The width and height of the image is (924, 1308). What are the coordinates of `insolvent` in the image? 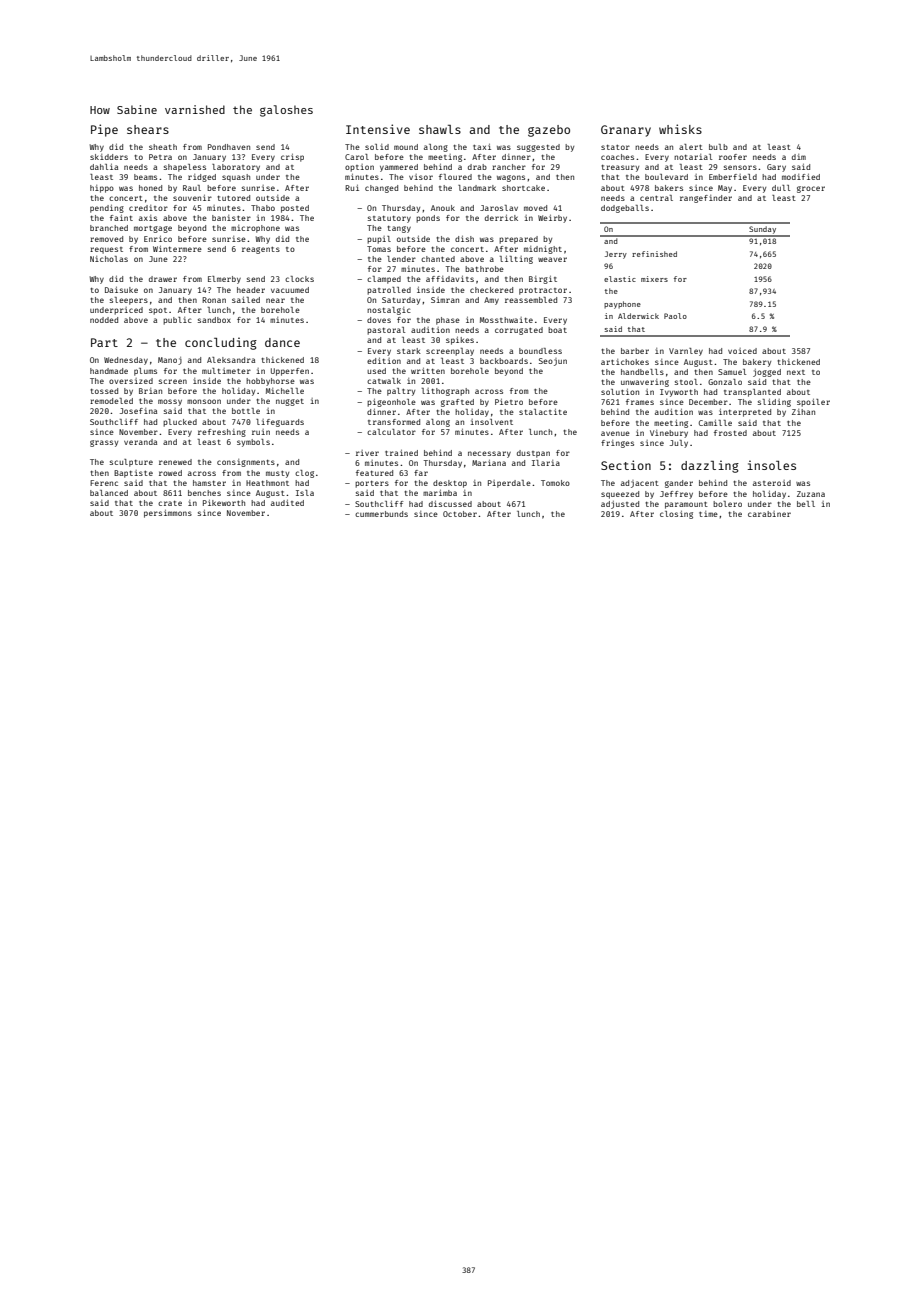 It's located at (492, 422).
